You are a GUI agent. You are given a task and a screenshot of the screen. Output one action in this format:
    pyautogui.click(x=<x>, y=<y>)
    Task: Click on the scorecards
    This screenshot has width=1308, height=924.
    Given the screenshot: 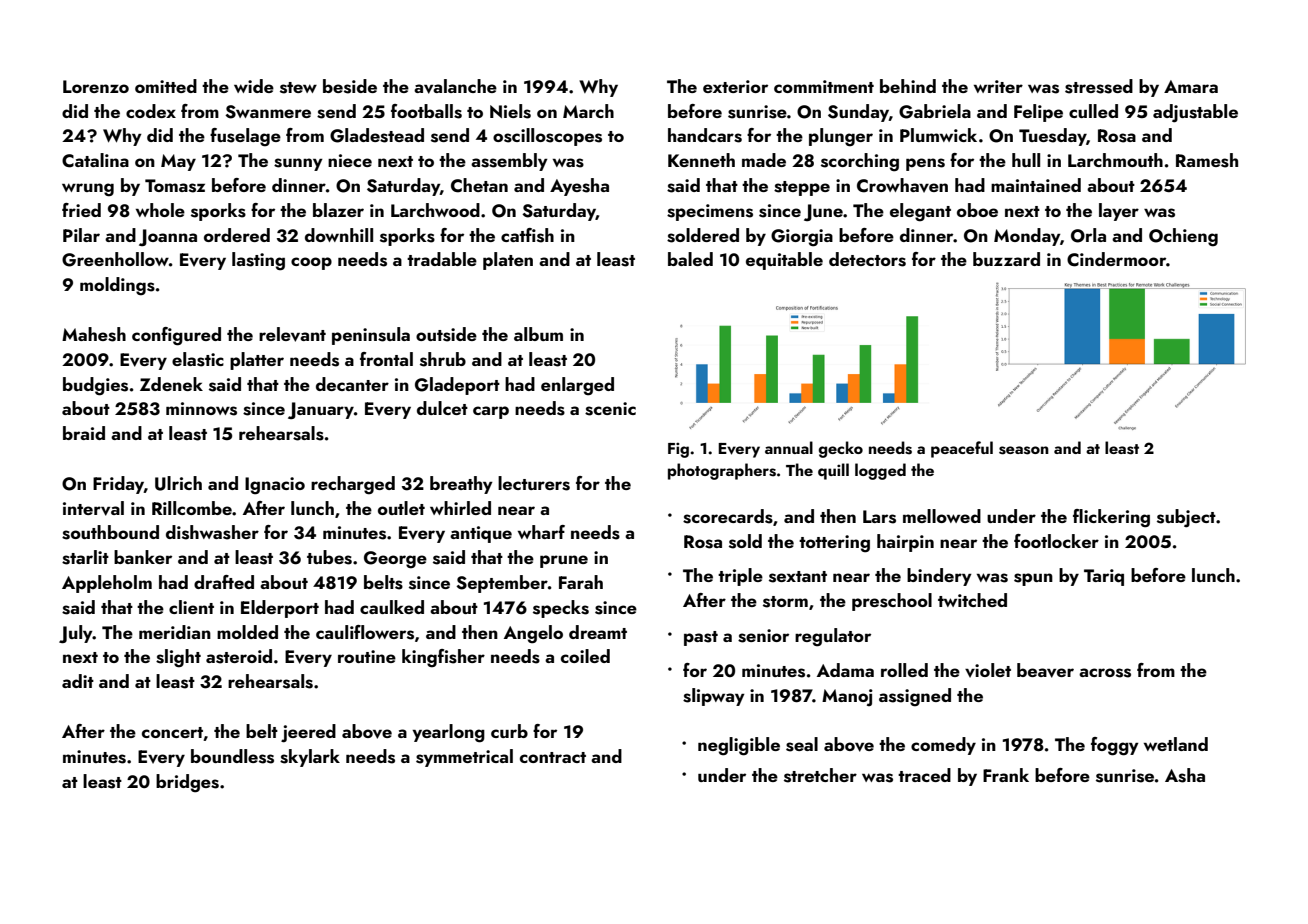 What is the action you would take?
    pyautogui.click(x=728, y=516)
